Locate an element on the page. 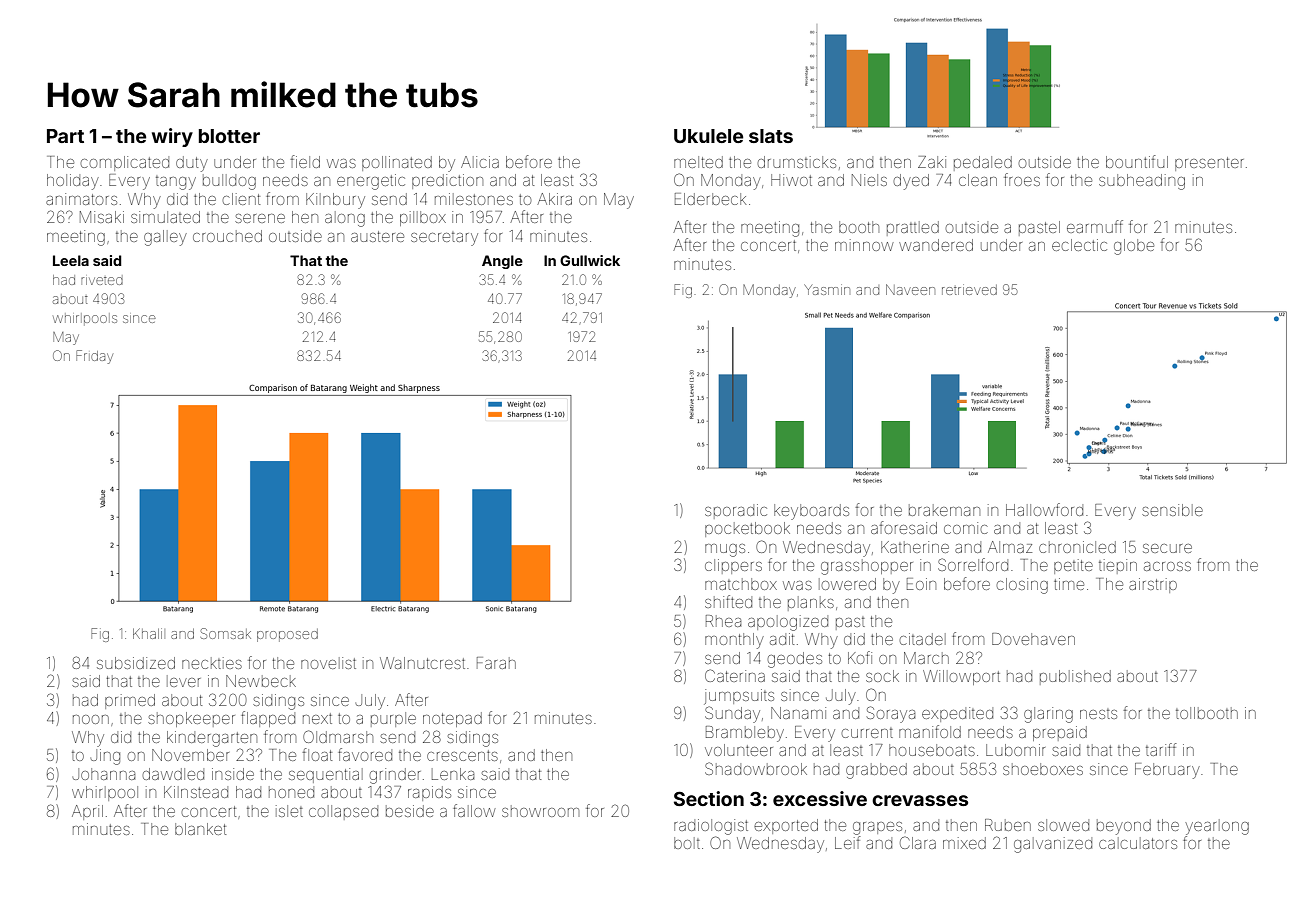 The height and width of the document is (924, 1308). bolt is located at coordinates (687, 843).
